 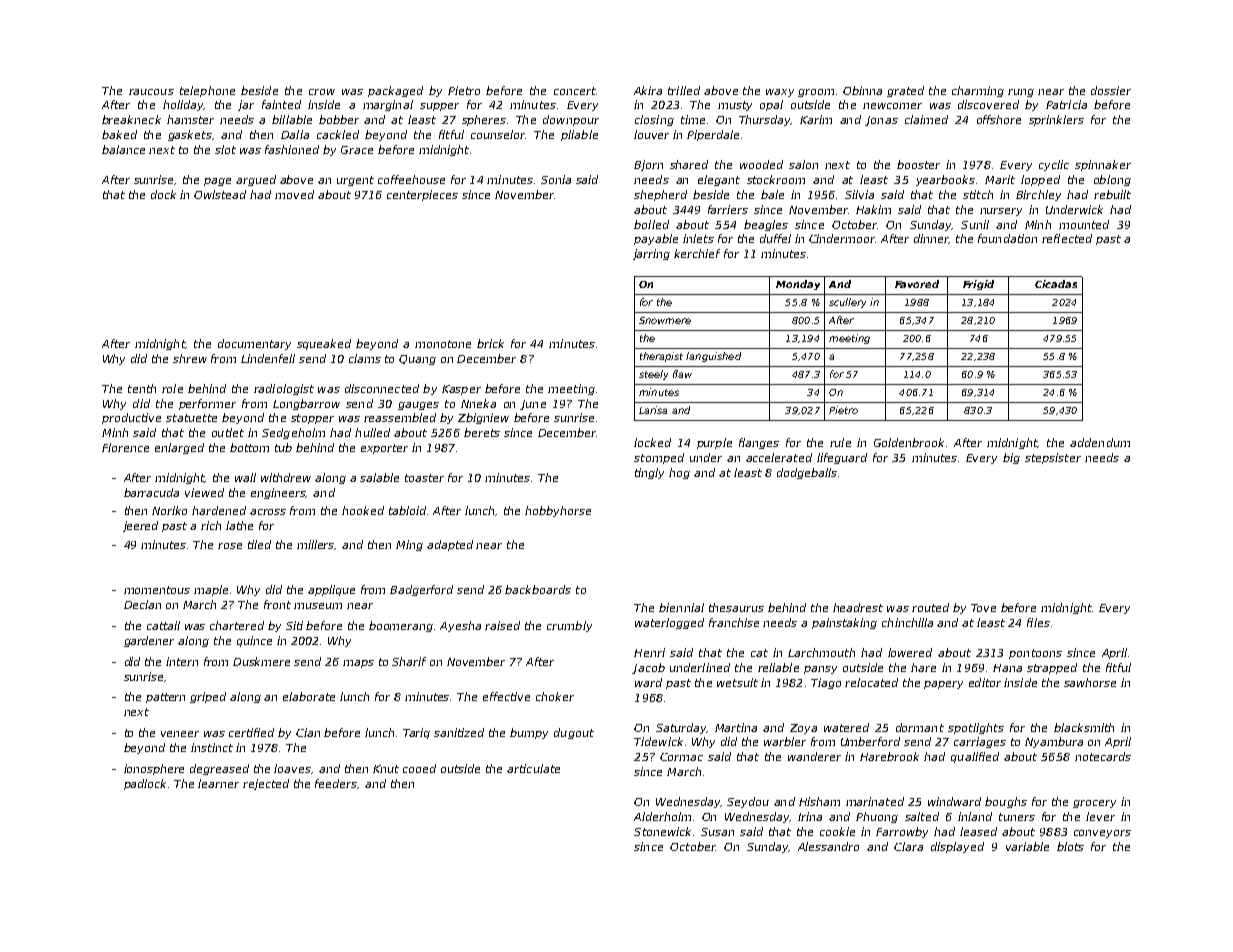 I want to click on urgent, so click(x=355, y=181).
